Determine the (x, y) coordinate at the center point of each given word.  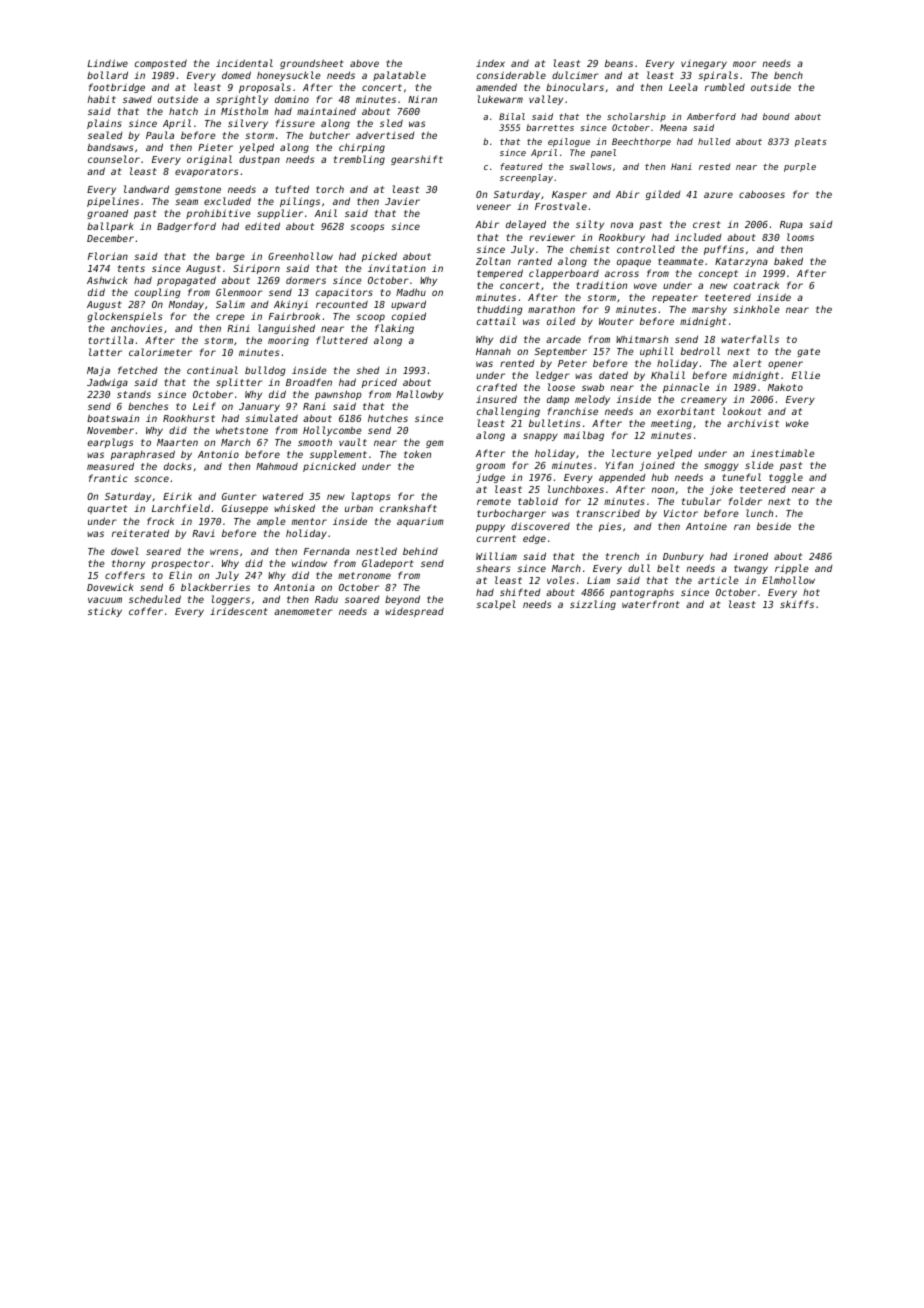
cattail (496, 321)
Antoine (706, 526)
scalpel (496, 605)
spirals (718, 76)
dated (613, 375)
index (490, 63)
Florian (108, 256)
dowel (125, 551)
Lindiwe (107, 63)
